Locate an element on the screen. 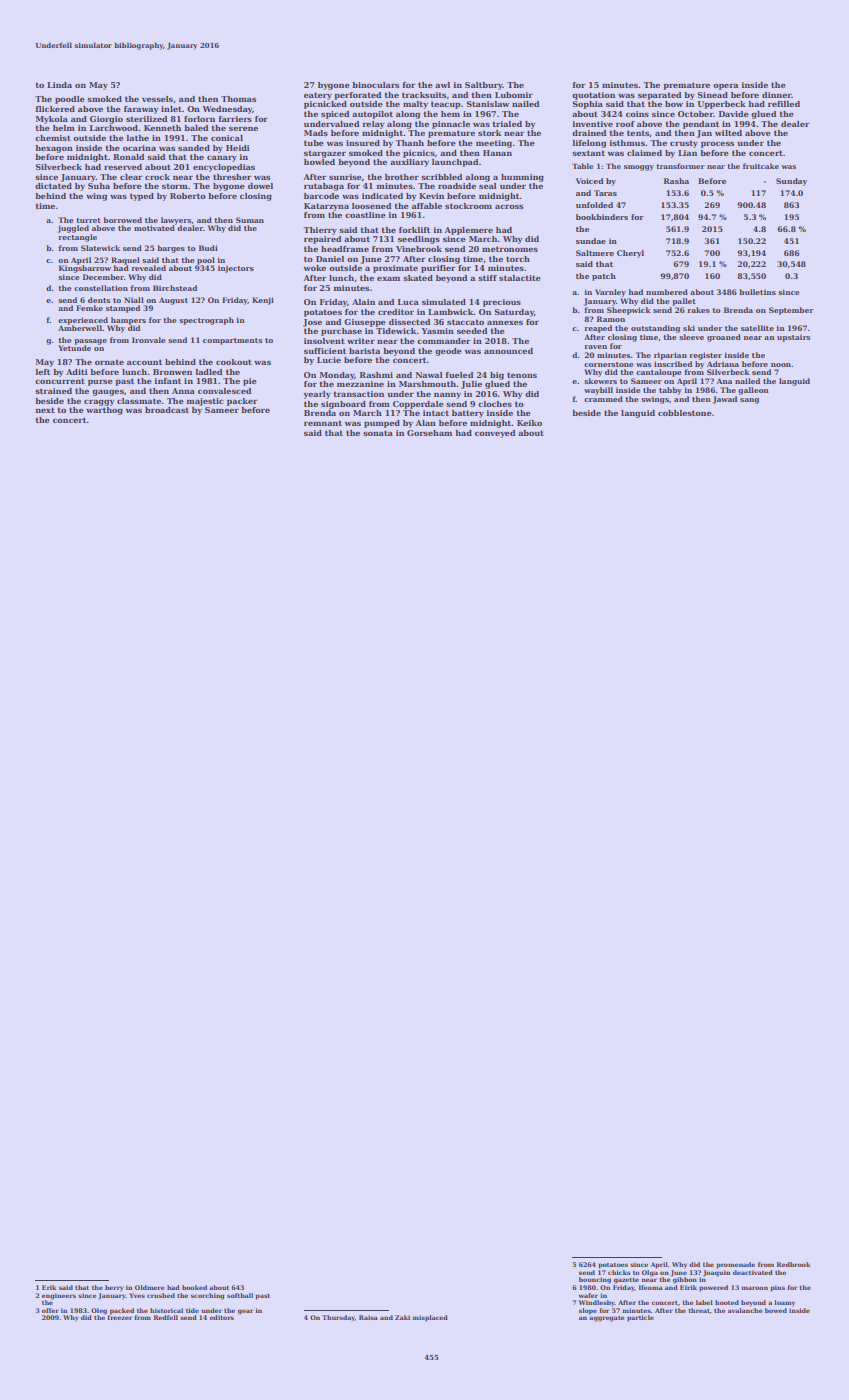 Image resolution: width=849 pixels, height=1400 pixels. bouncing is located at coordinates (595, 1280).
